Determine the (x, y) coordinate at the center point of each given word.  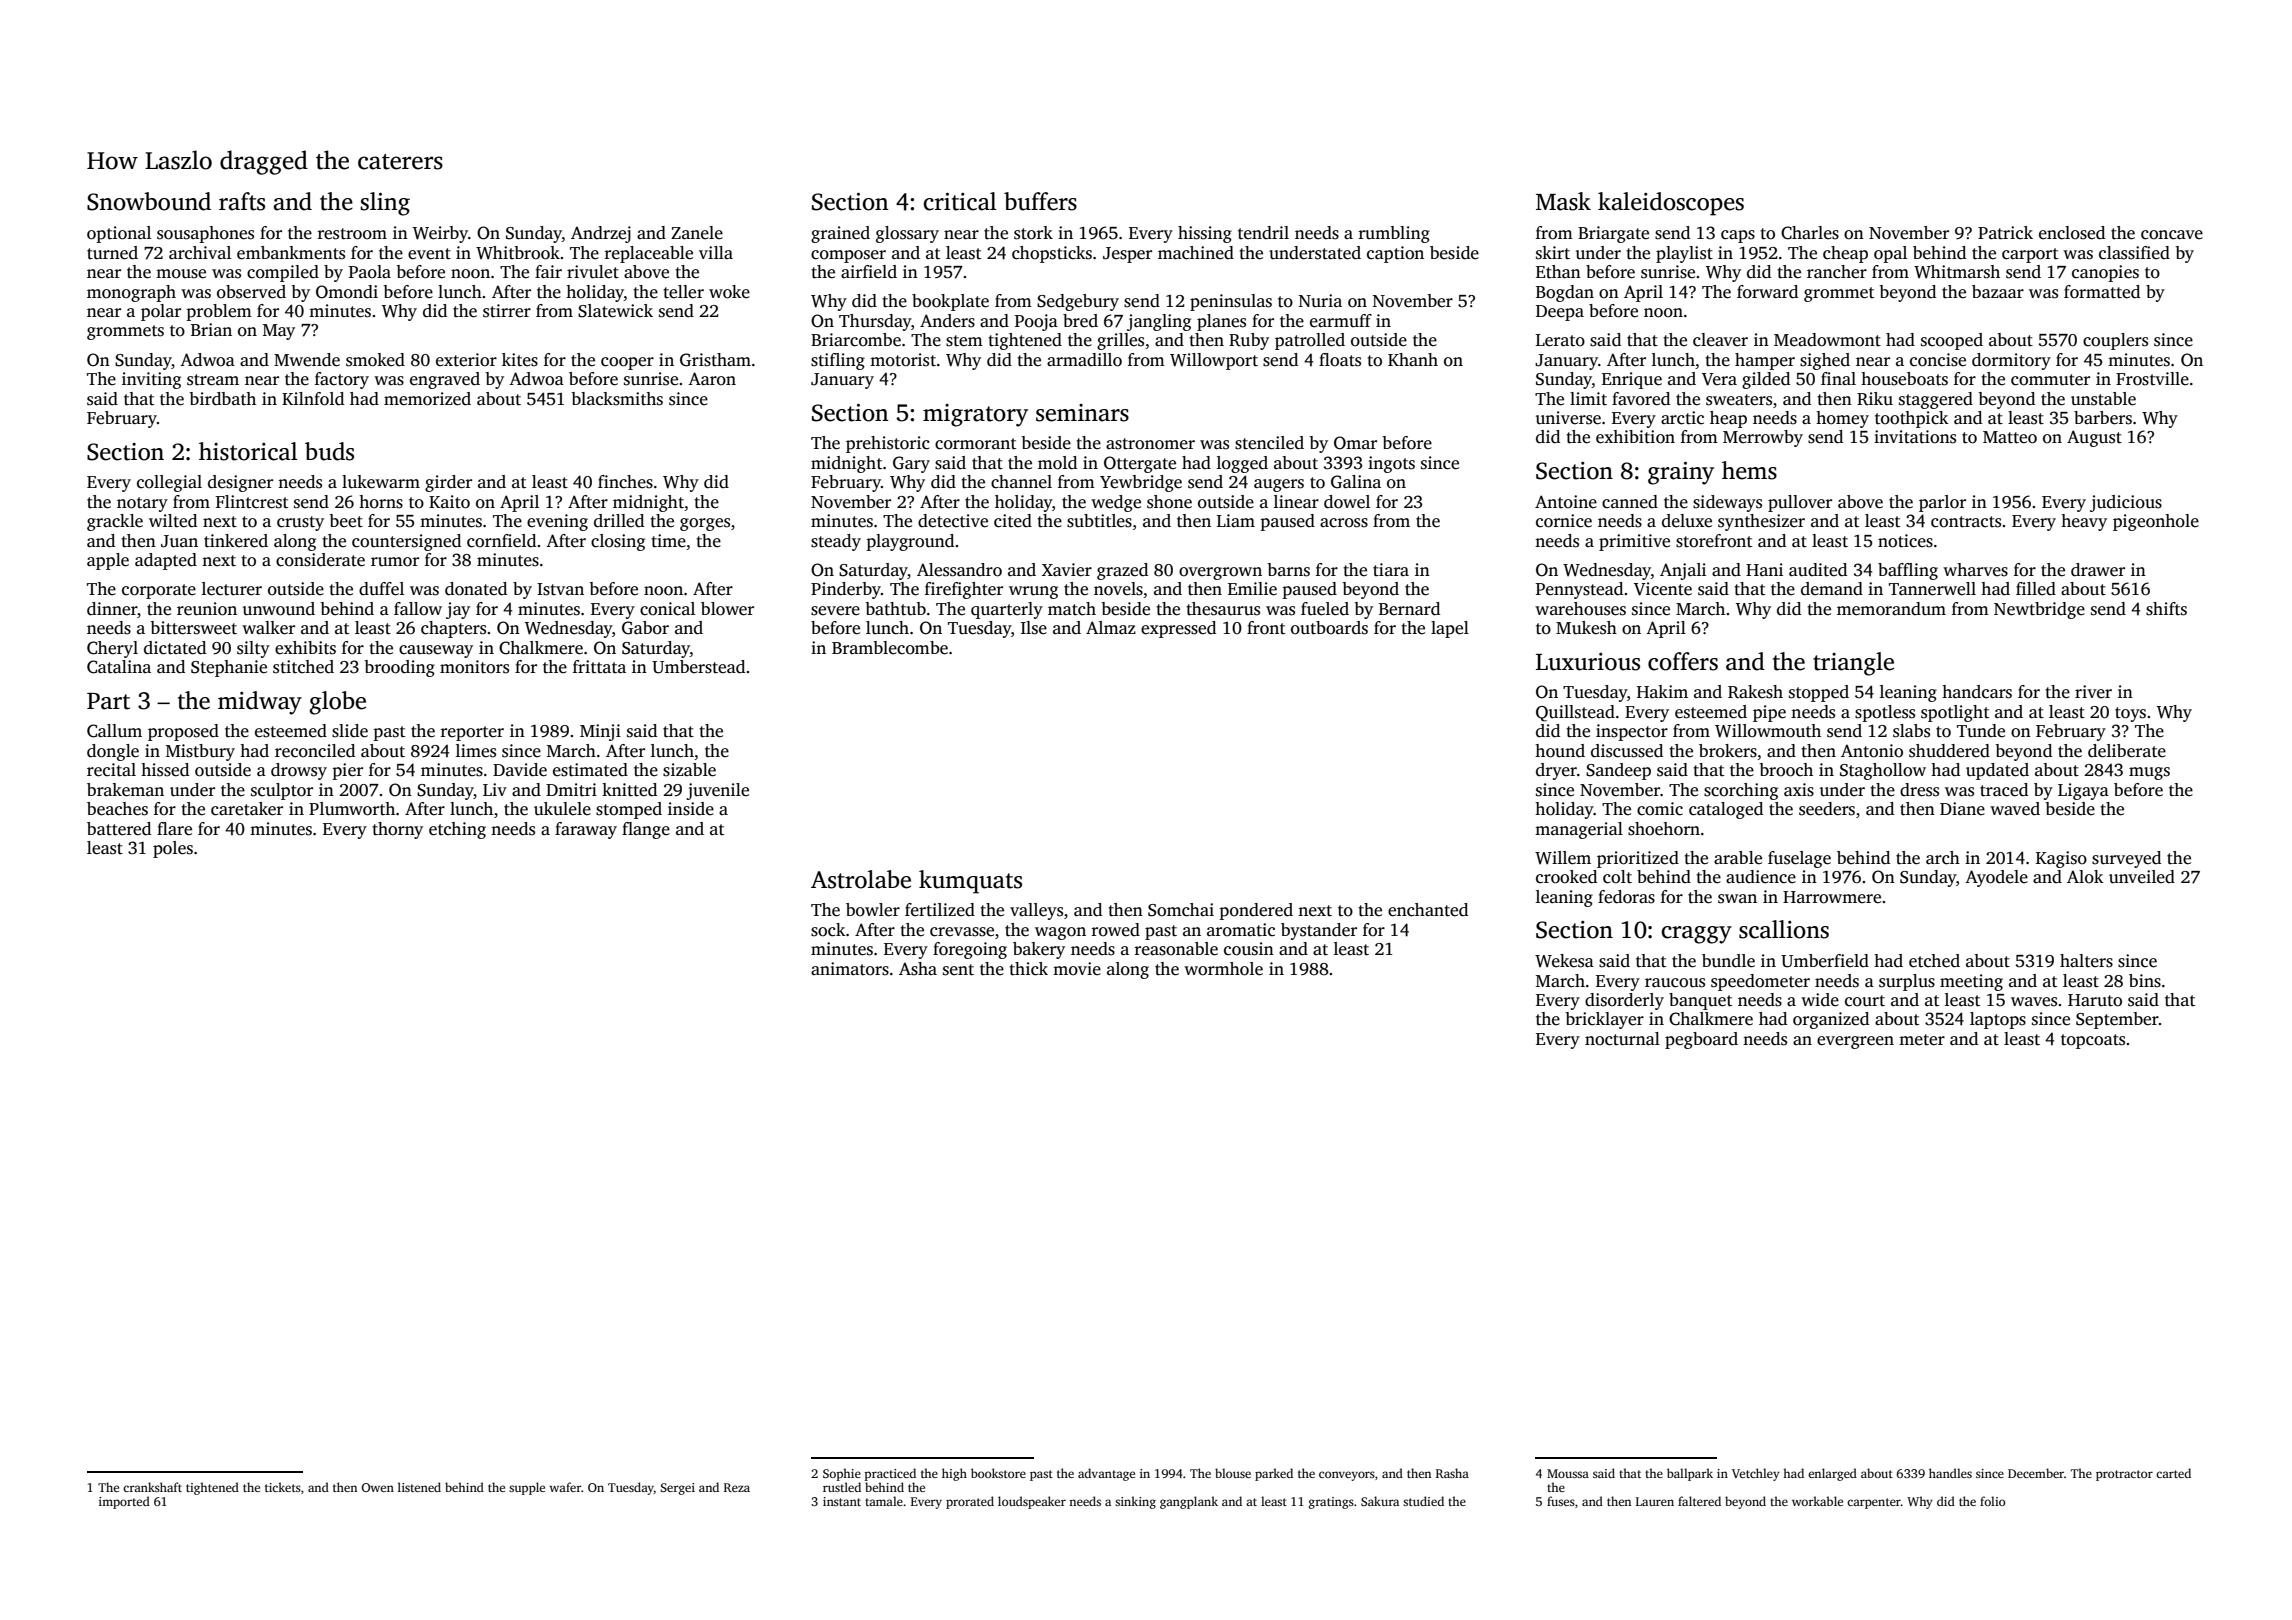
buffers (1040, 201)
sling (385, 204)
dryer (1556, 771)
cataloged (1726, 810)
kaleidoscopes (1671, 204)
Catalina (119, 667)
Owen (378, 1487)
